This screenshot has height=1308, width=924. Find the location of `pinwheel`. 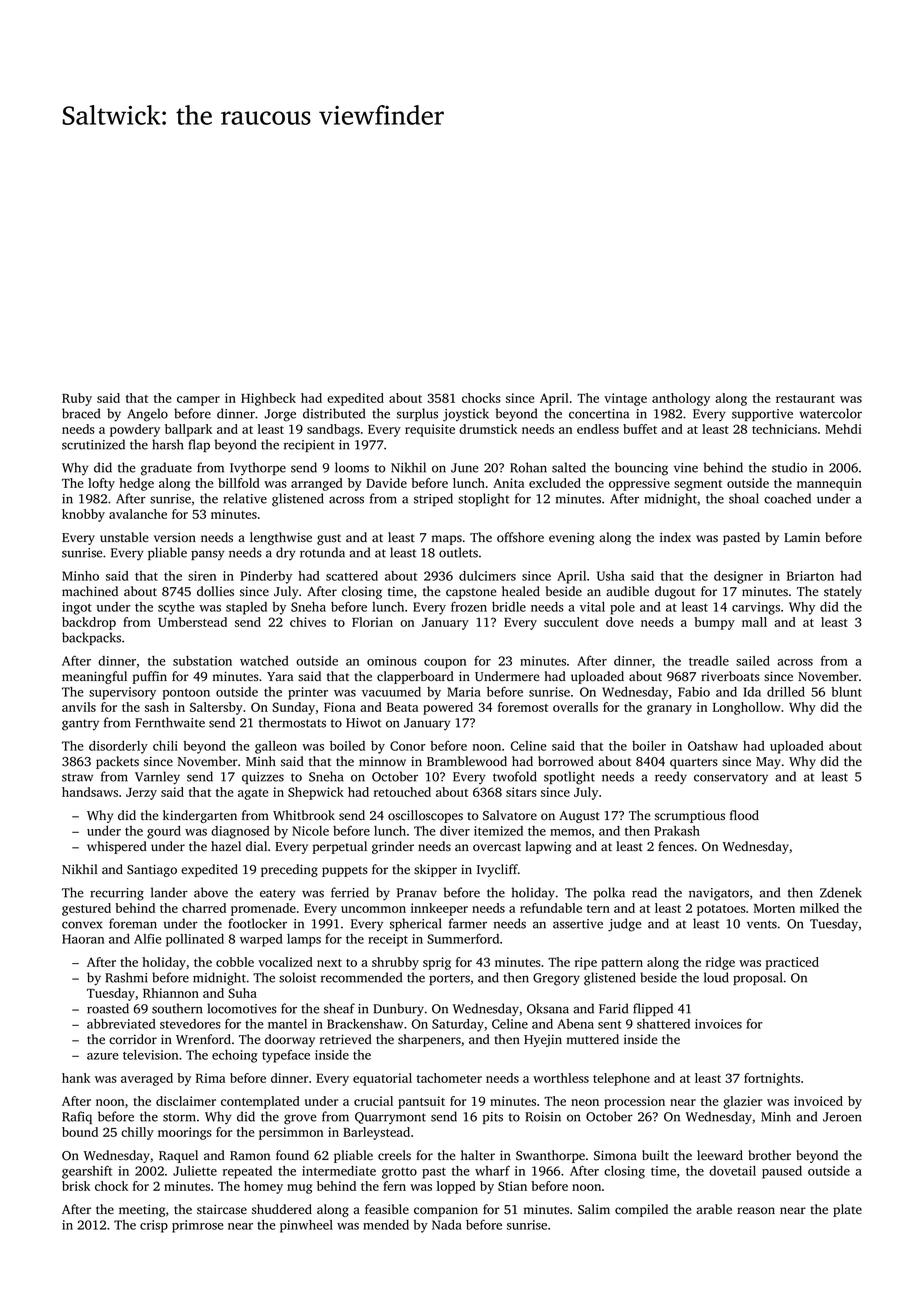

pinwheel is located at coordinates (306, 1226).
